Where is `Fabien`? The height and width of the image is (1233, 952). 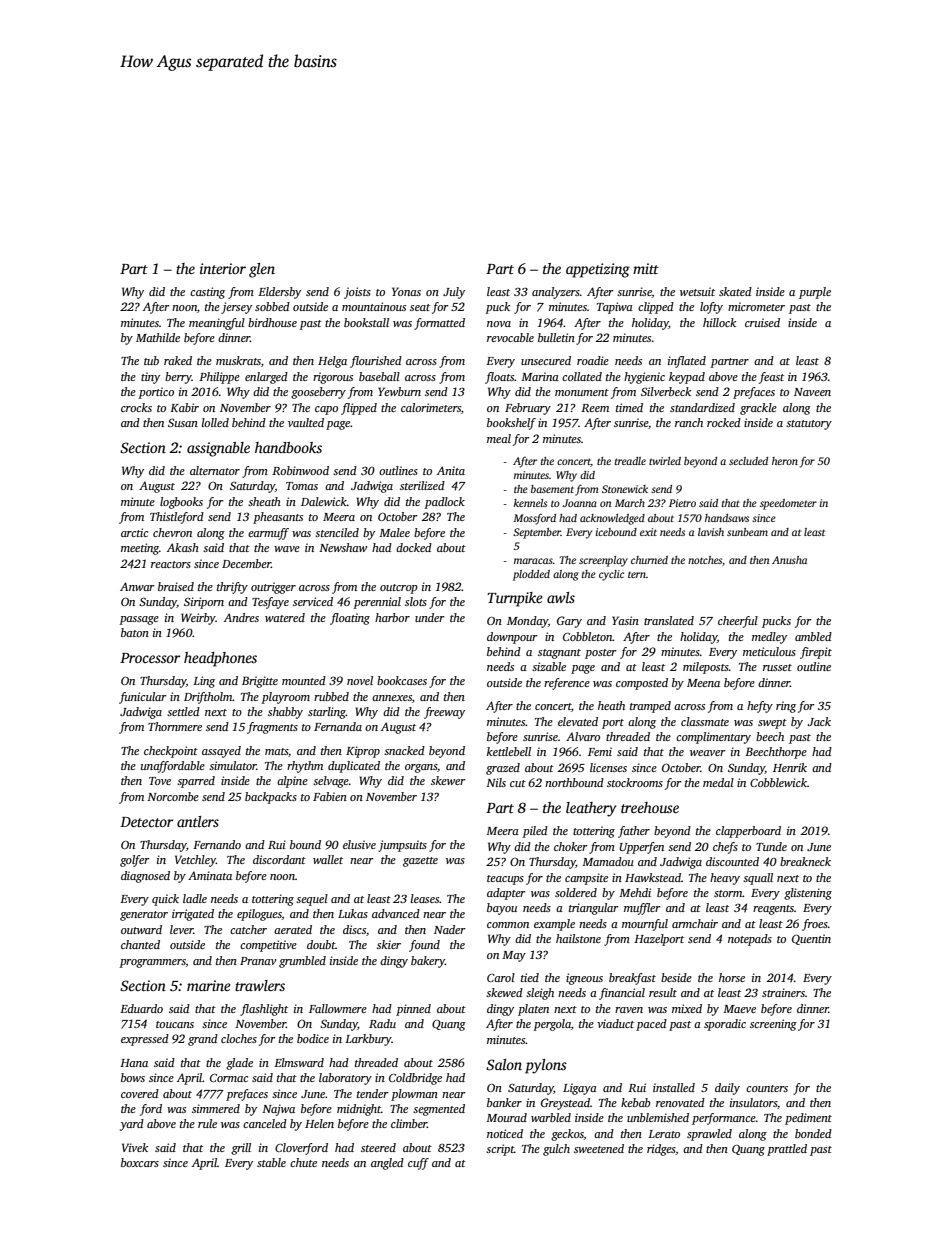
Fabien is located at coordinates (330, 796).
